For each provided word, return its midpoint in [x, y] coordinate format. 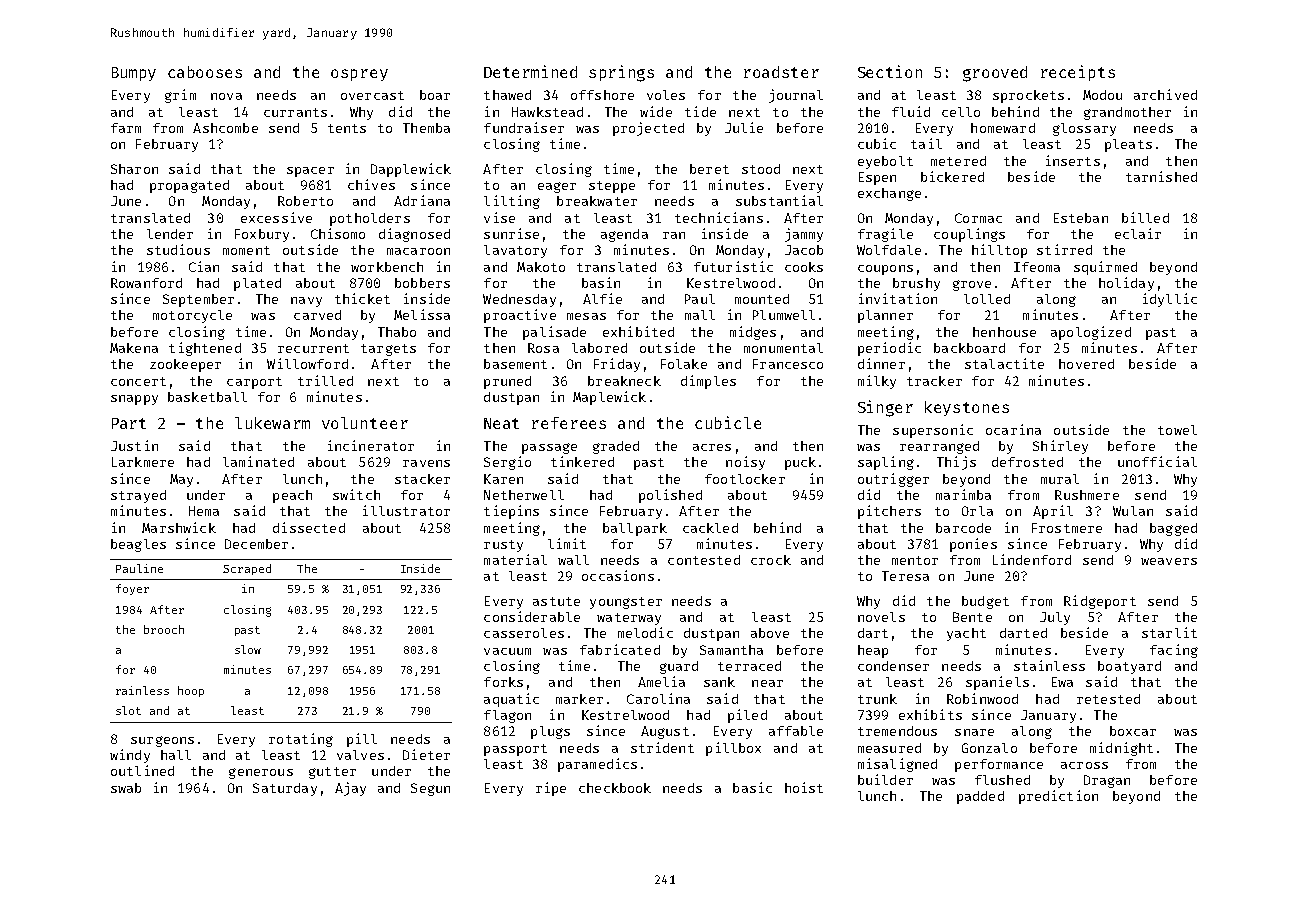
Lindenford [1032, 559]
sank [719, 682]
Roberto [305, 201]
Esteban [1081, 218]
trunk [877, 699]
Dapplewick [411, 170]
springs [621, 73]
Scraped [247, 569]
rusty [503, 546]
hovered [1086, 364]
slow [248, 649]
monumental [783, 348]
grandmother [1127, 113]
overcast [372, 95]
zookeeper [185, 365]
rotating [301, 740]
